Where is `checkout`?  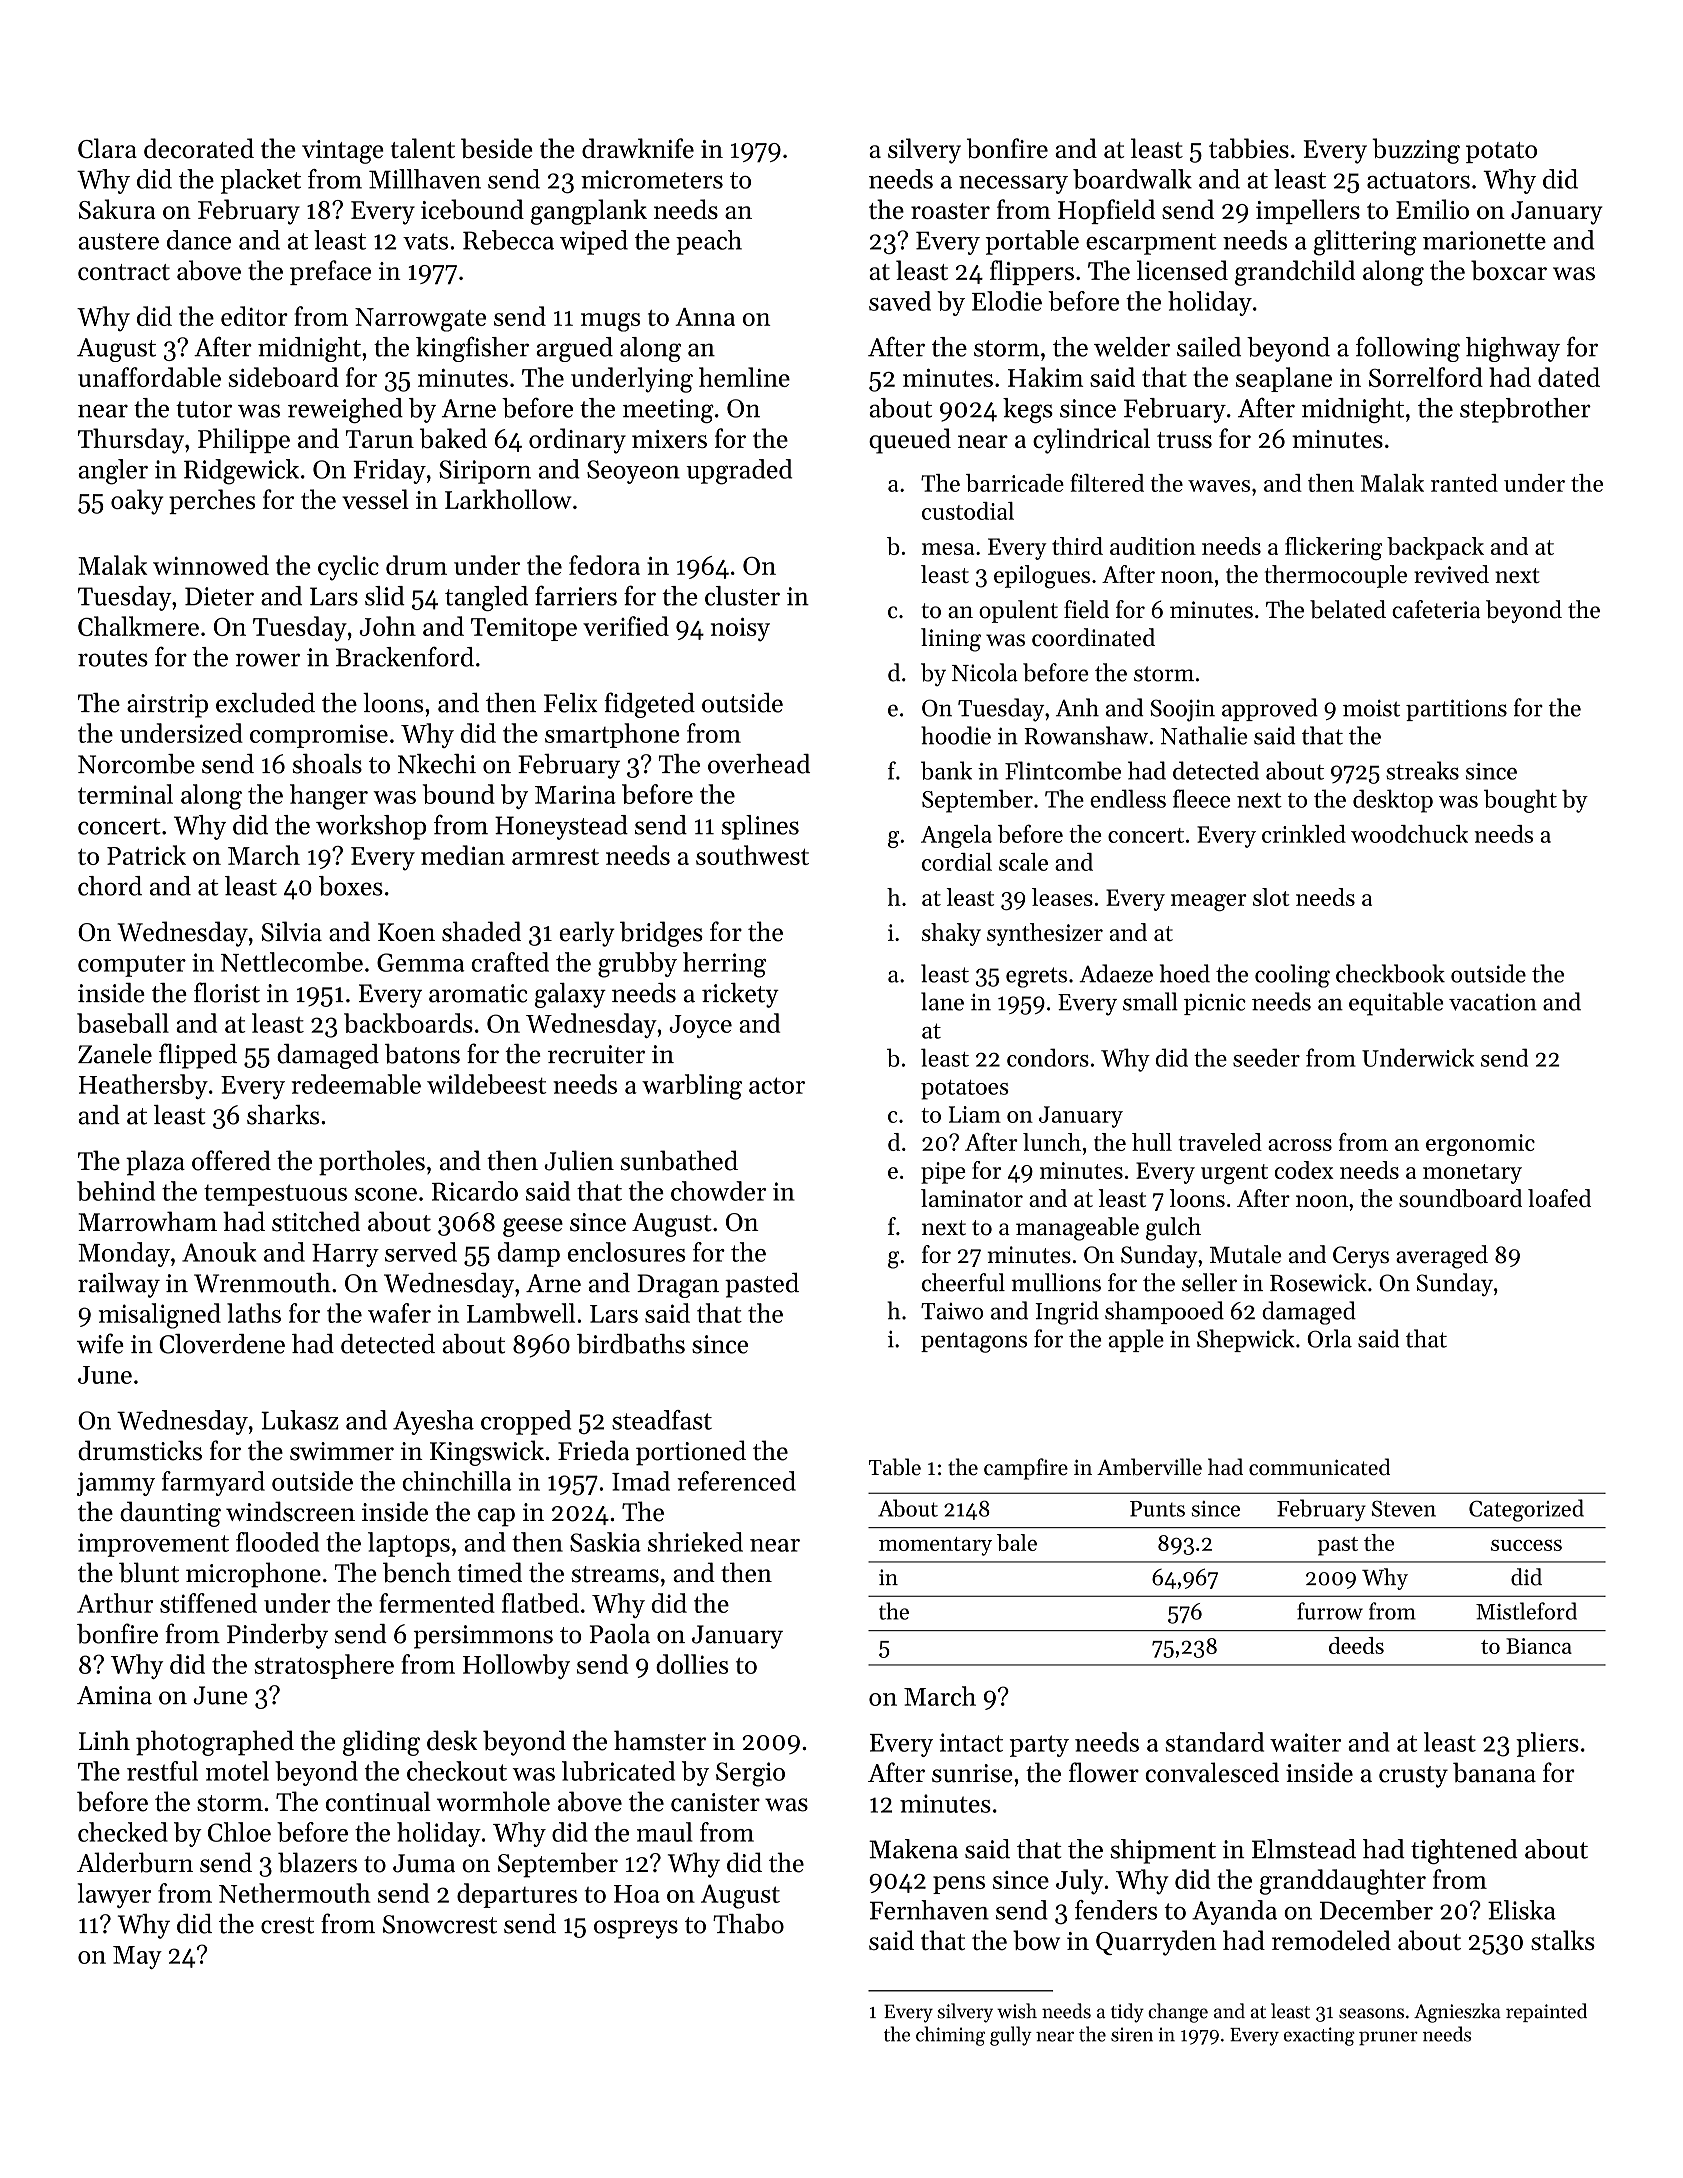 checkout is located at coordinates (457, 1771).
